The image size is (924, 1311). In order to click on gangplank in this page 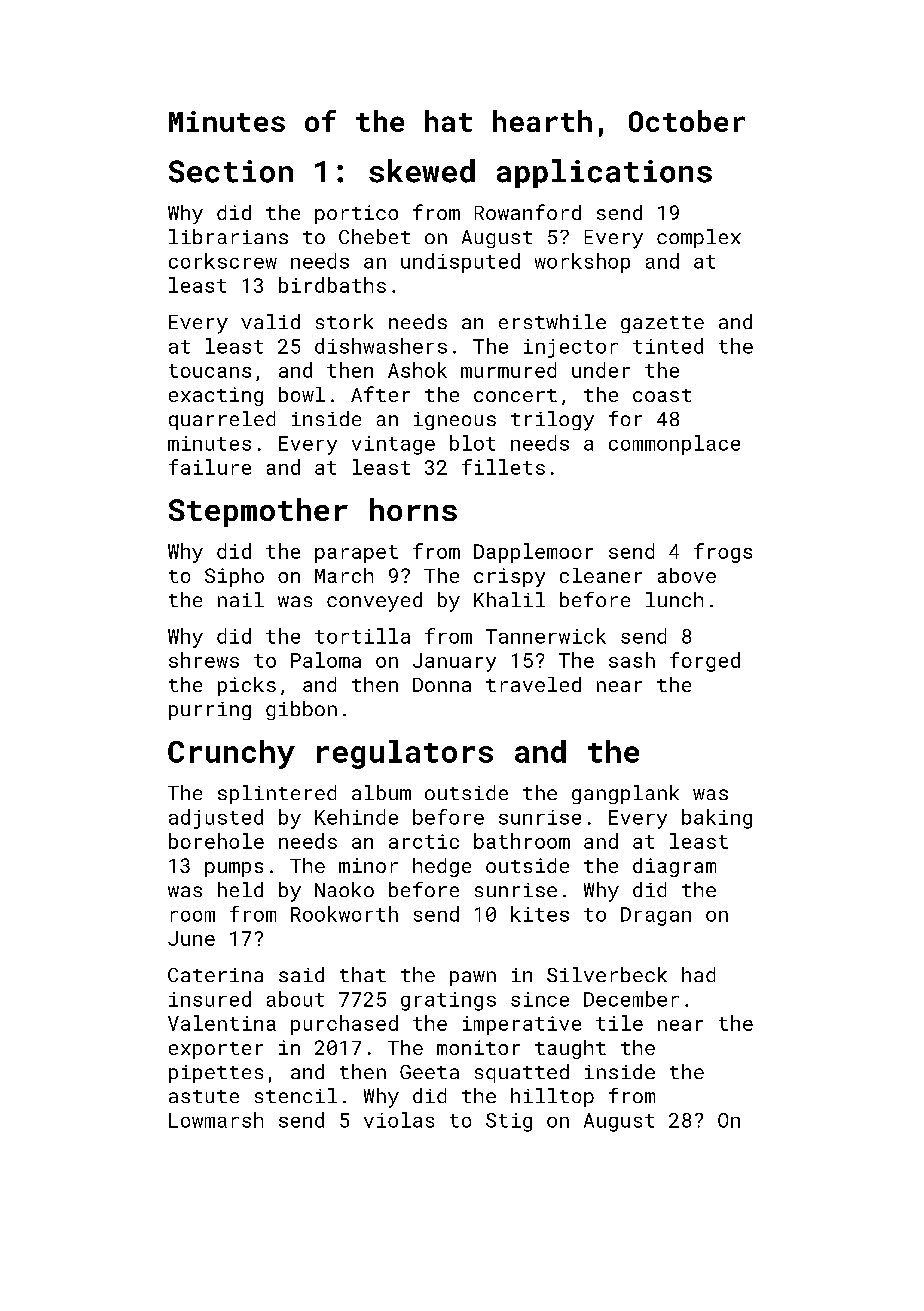, I will do `click(625, 794)`.
